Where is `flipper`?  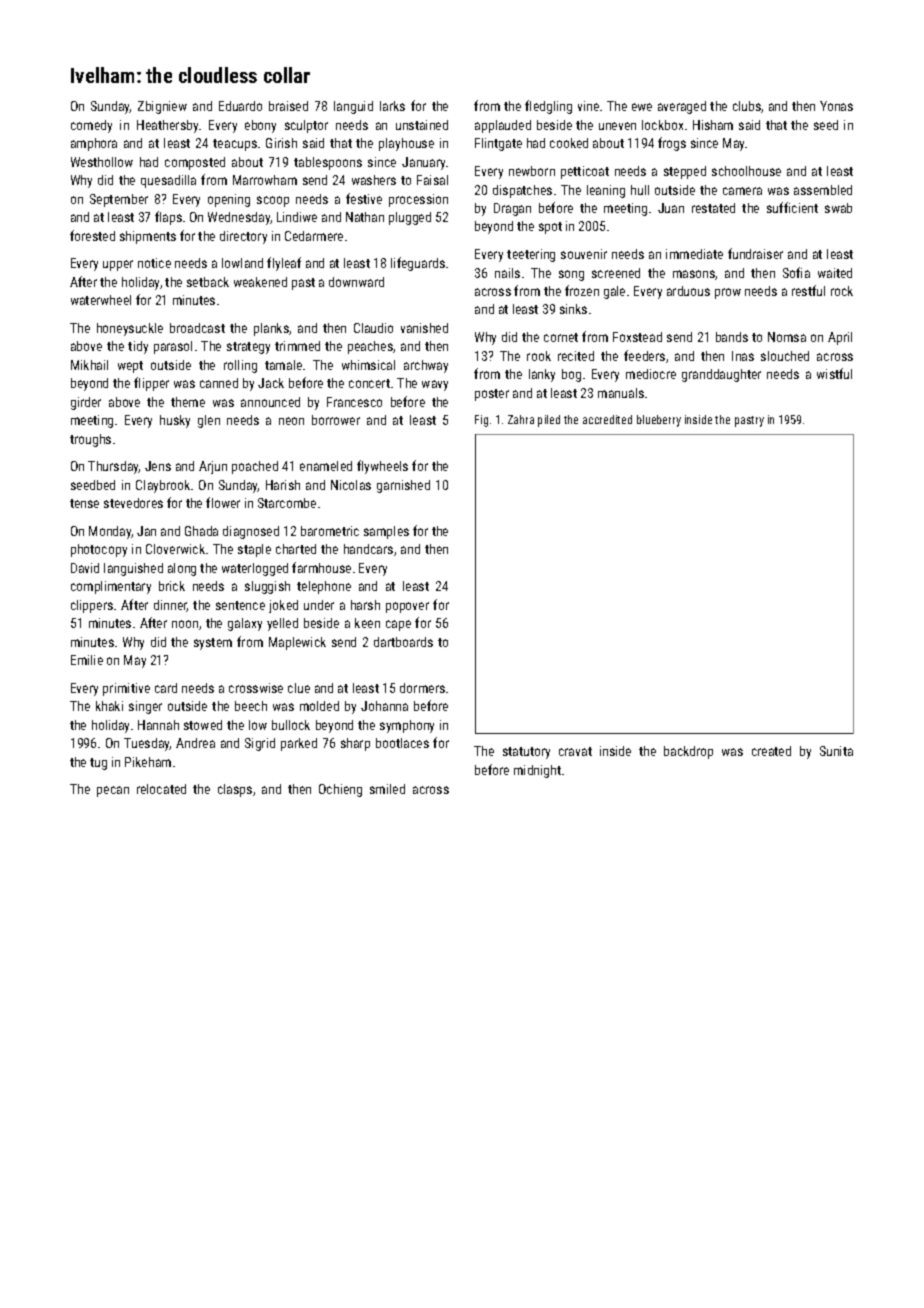
flipper is located at coordinates (151, 384).
